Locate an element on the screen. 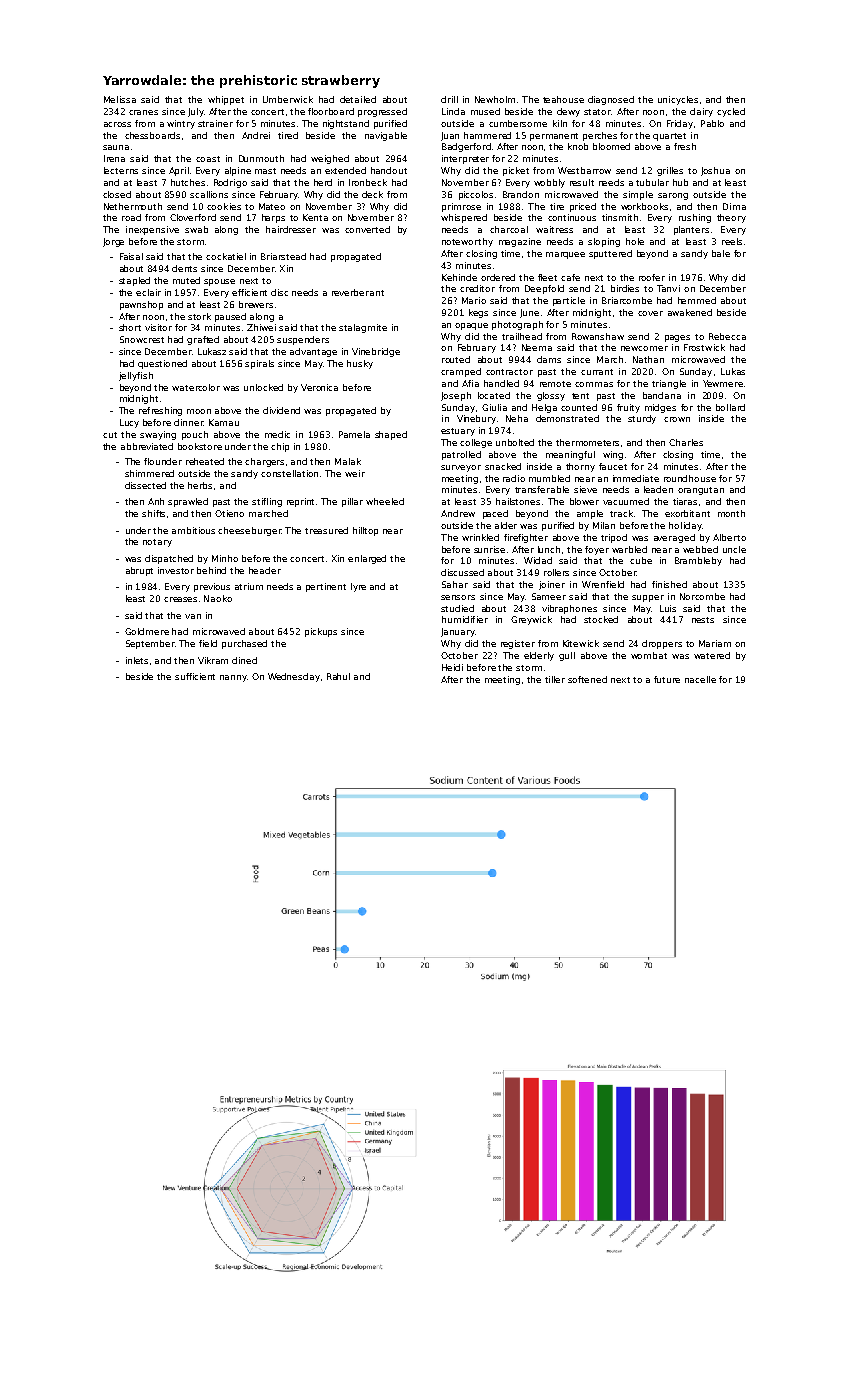  tubular is located at coordinates (652, 182).
